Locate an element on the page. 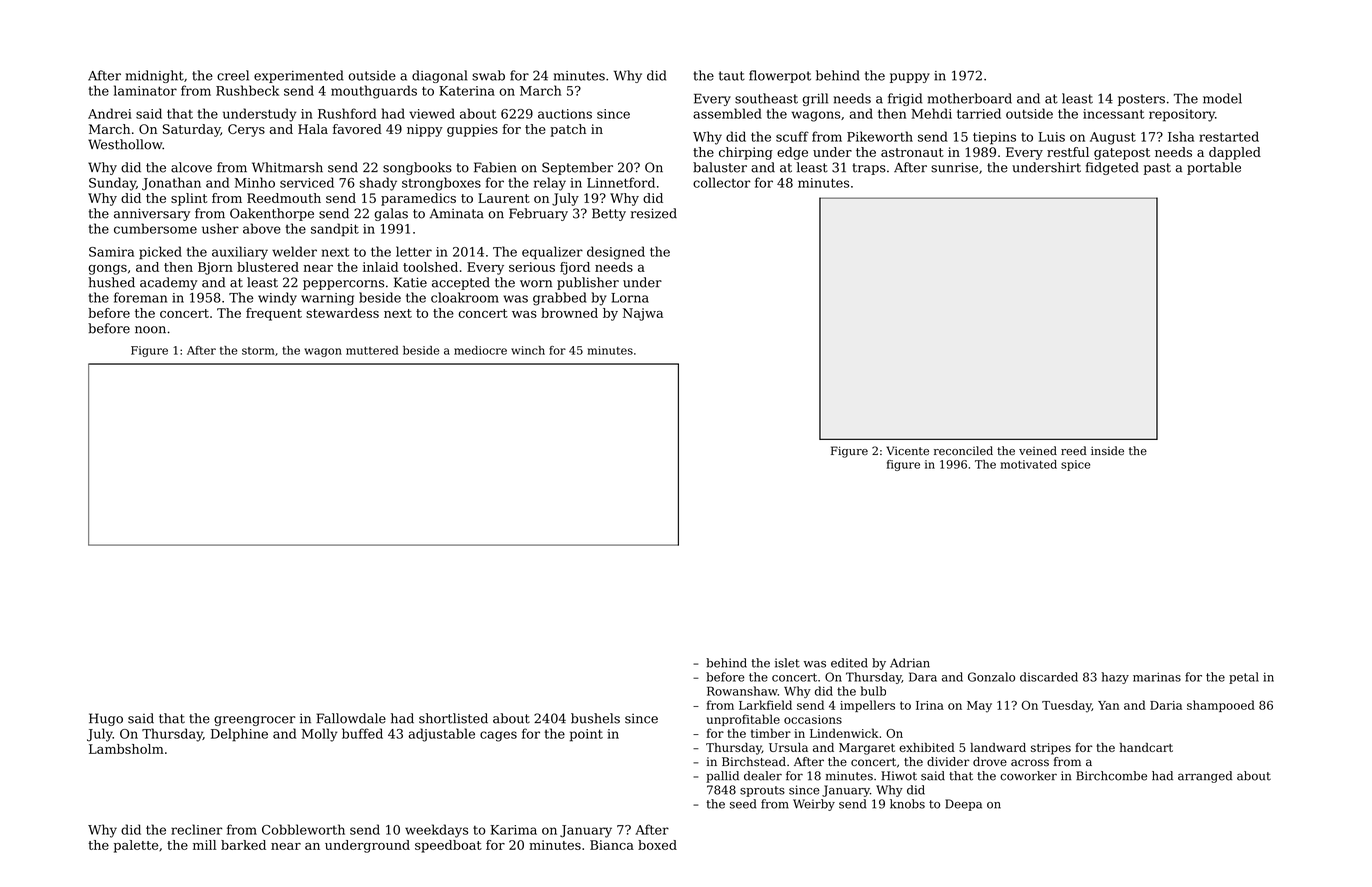  marinas is located at coordinates (1157, 677).
